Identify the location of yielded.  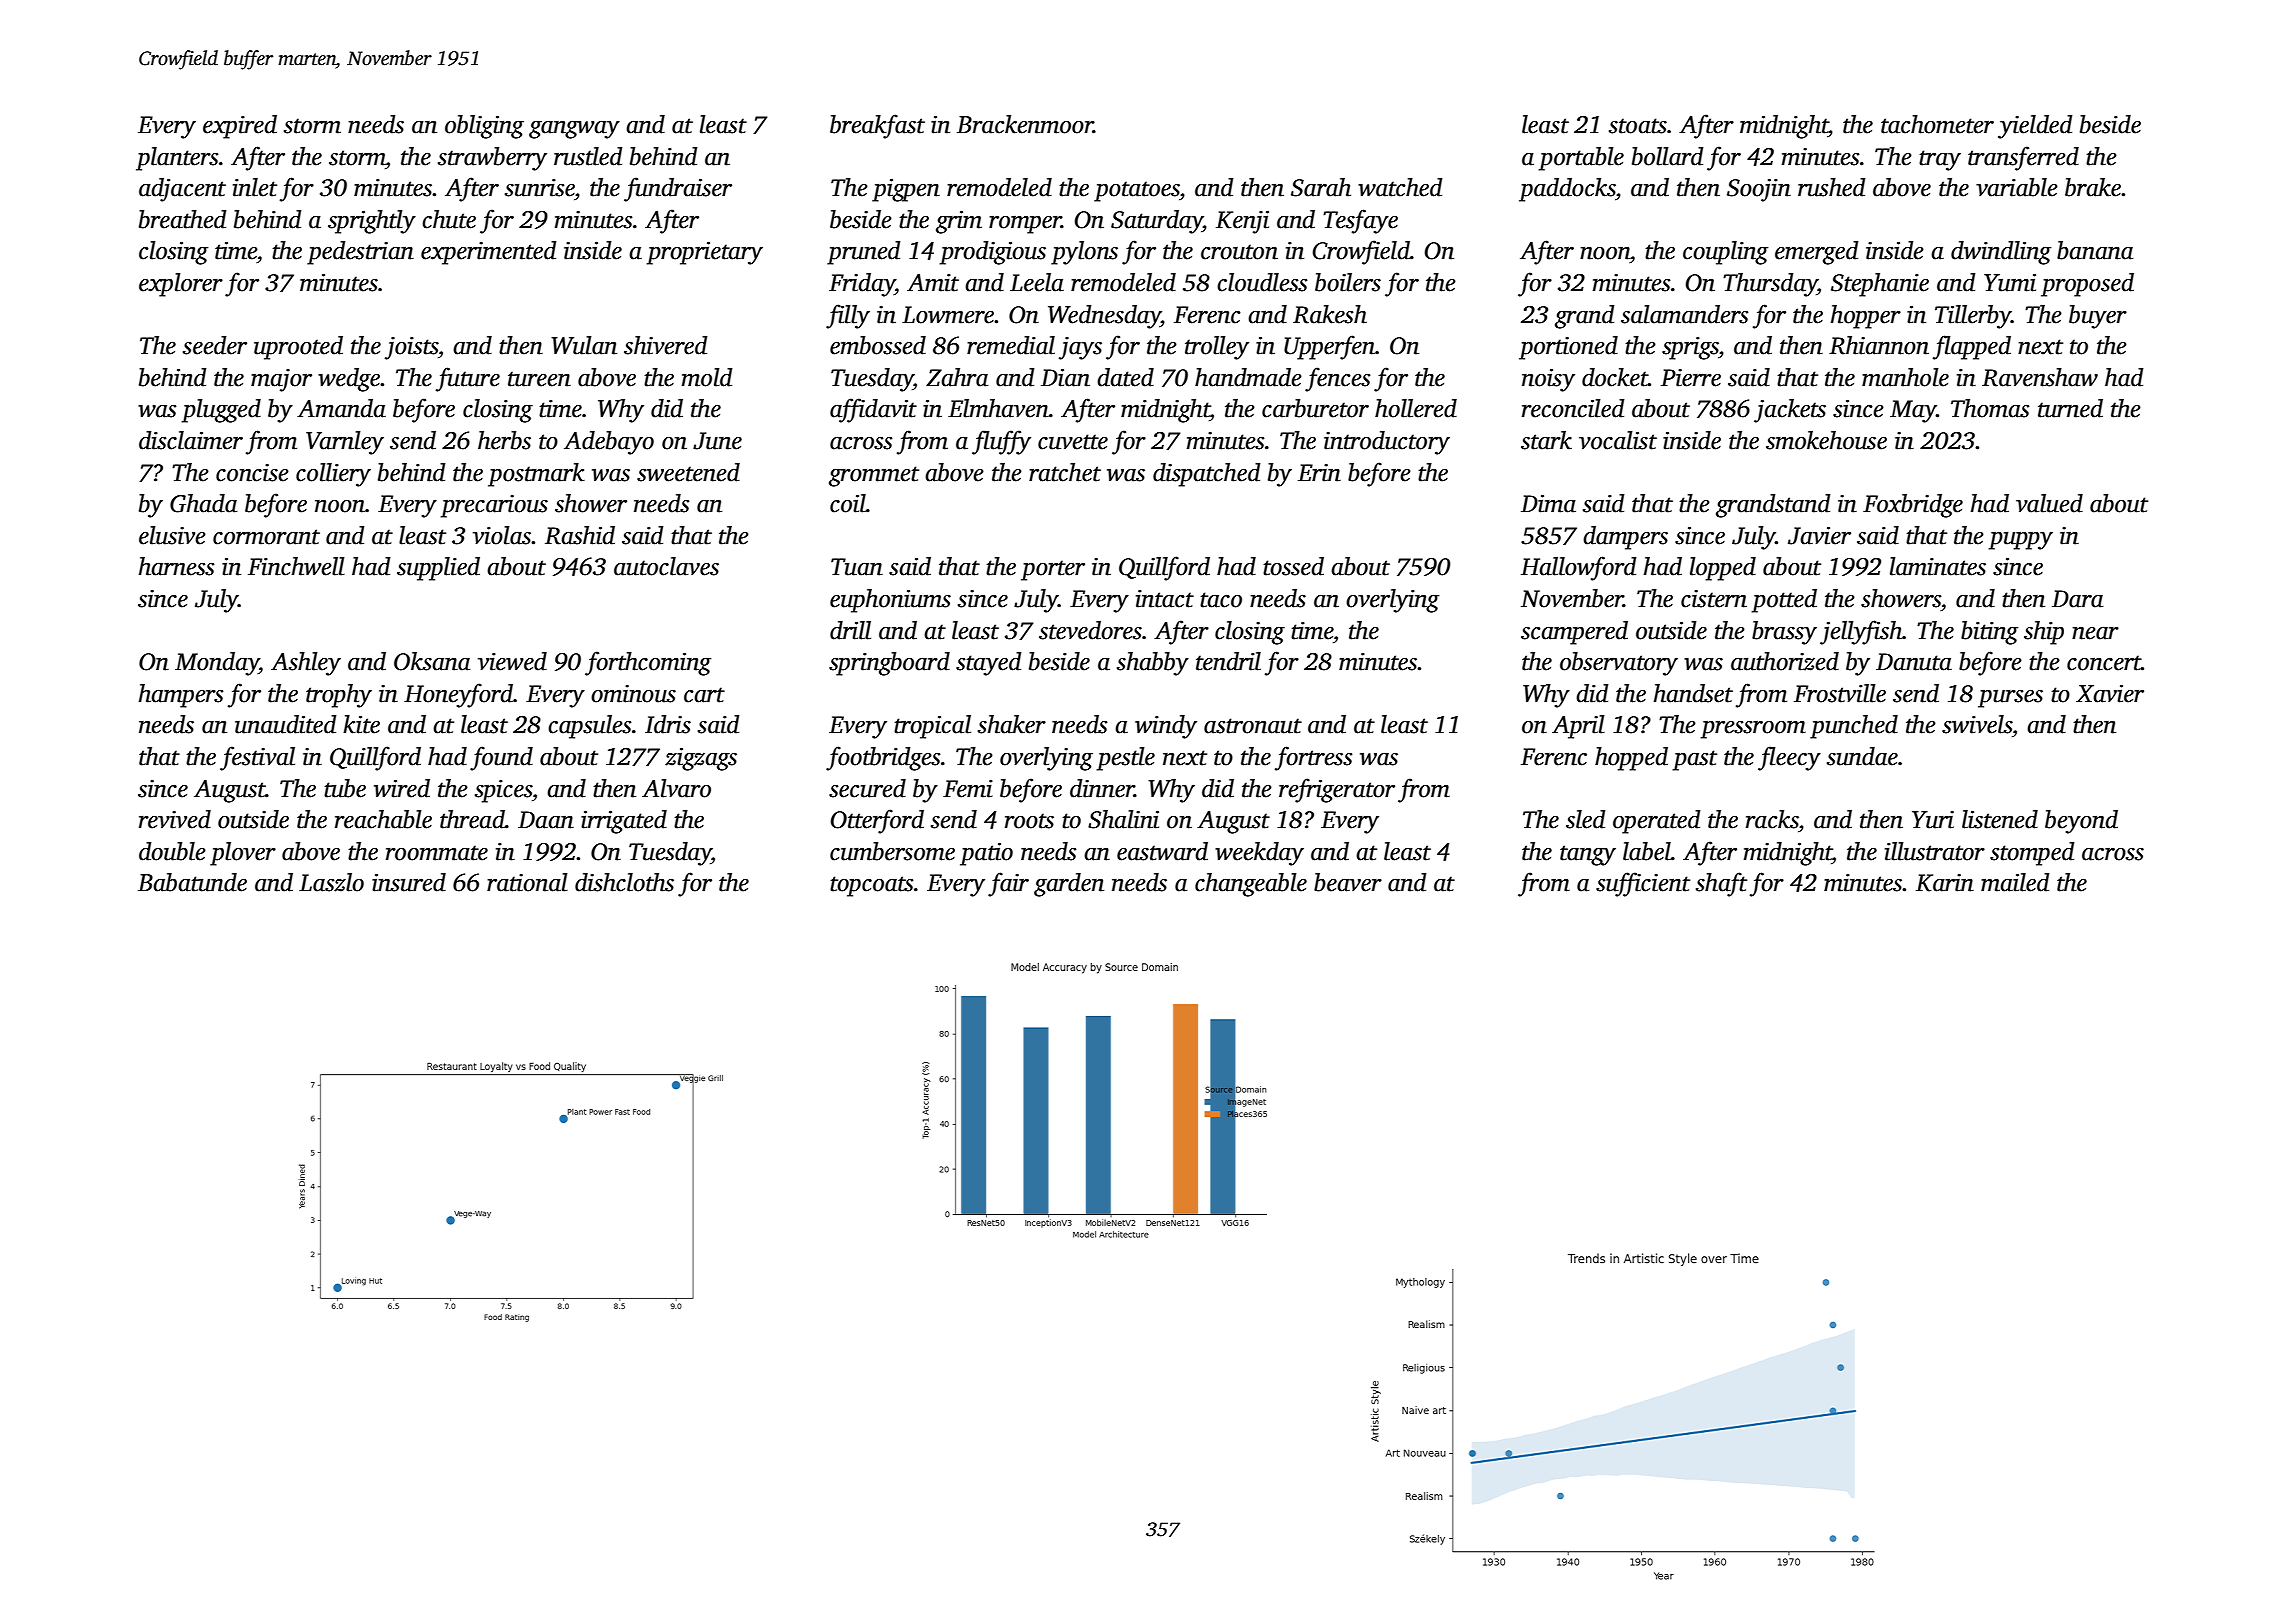
(2035, 127).
